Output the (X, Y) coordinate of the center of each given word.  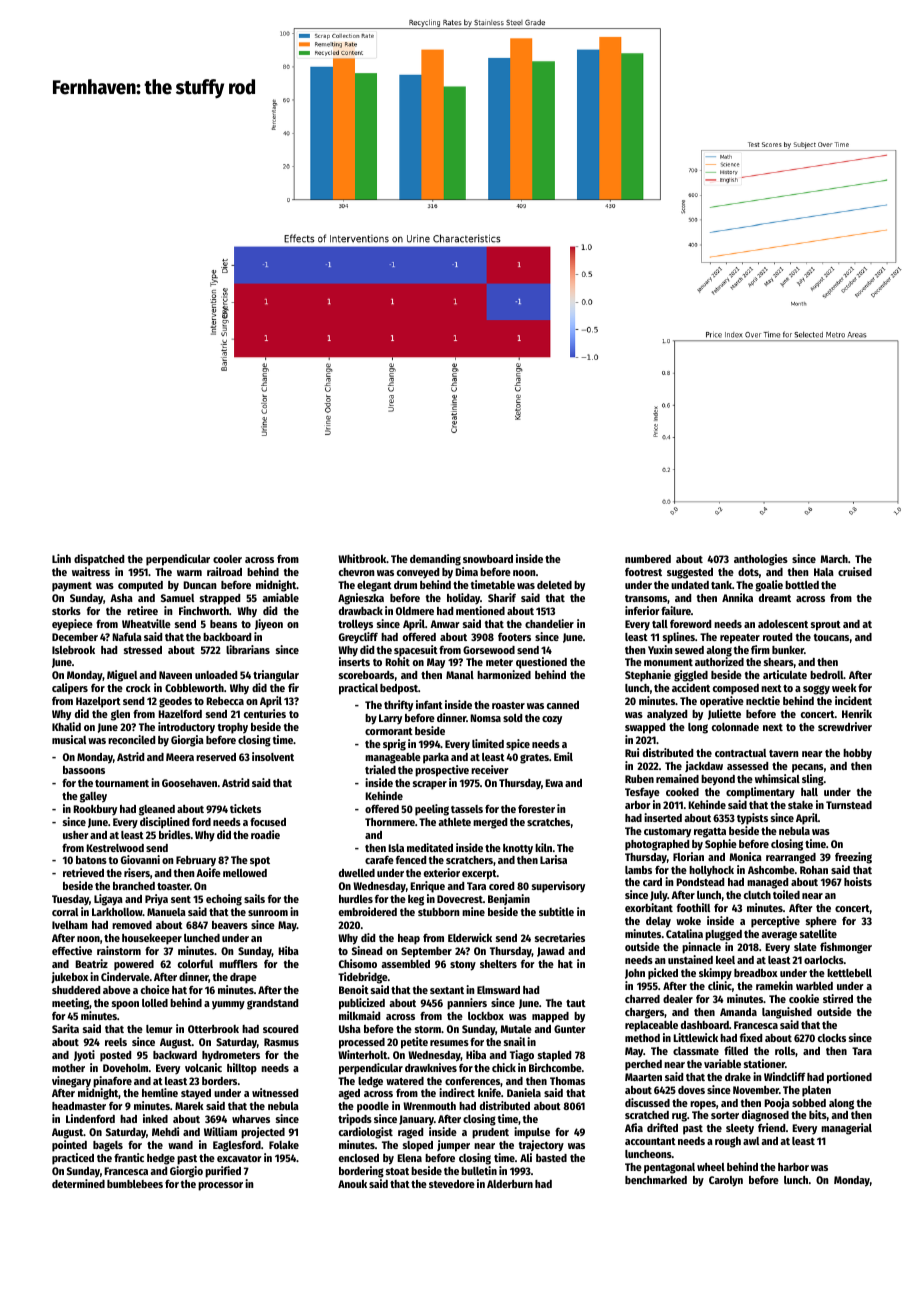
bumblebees (135, 1184)
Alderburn (510, 1184)
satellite (818, 933)
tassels (467, 809)
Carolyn (726, 1181)
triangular (276, 676)
